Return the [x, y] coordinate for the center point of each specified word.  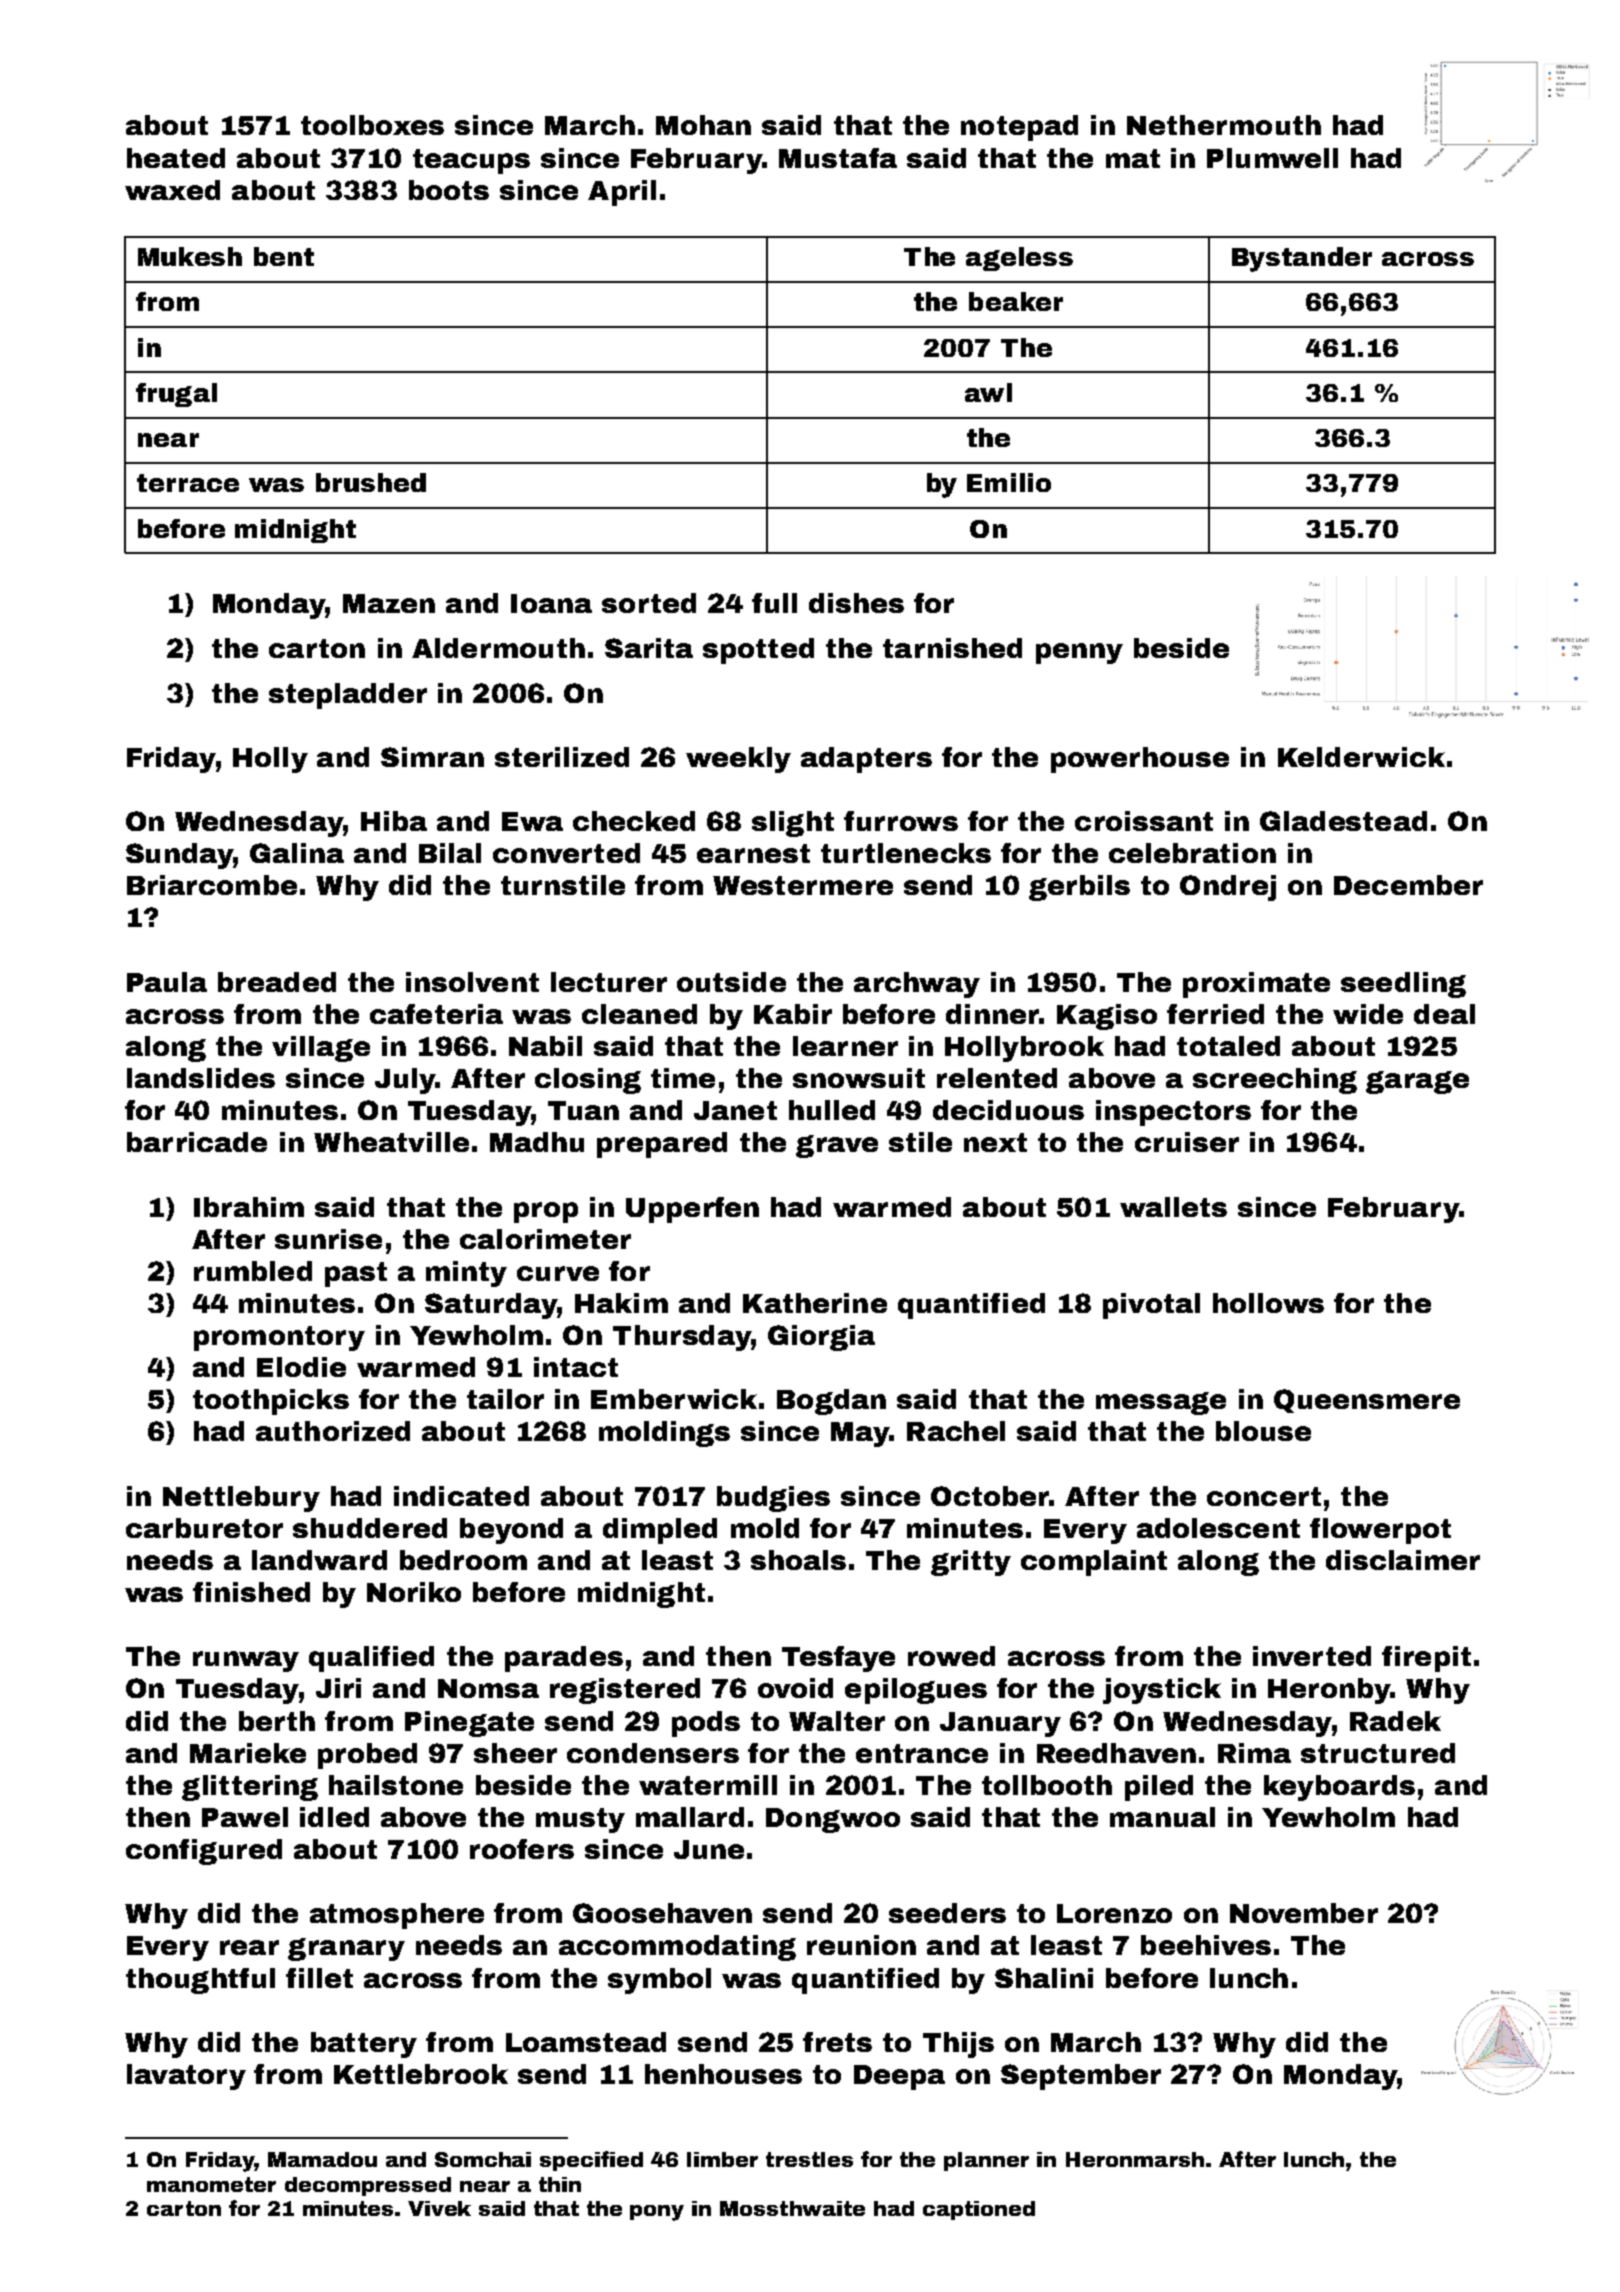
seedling [1403, 985]
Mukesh [190, 256]
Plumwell [1272, 158]
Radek [1395, 1721]
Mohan [703, 125]
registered [625, 1691]
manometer [211, 2184]
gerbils [1079, 888]
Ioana [551, 603]
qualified [371, 1659]
